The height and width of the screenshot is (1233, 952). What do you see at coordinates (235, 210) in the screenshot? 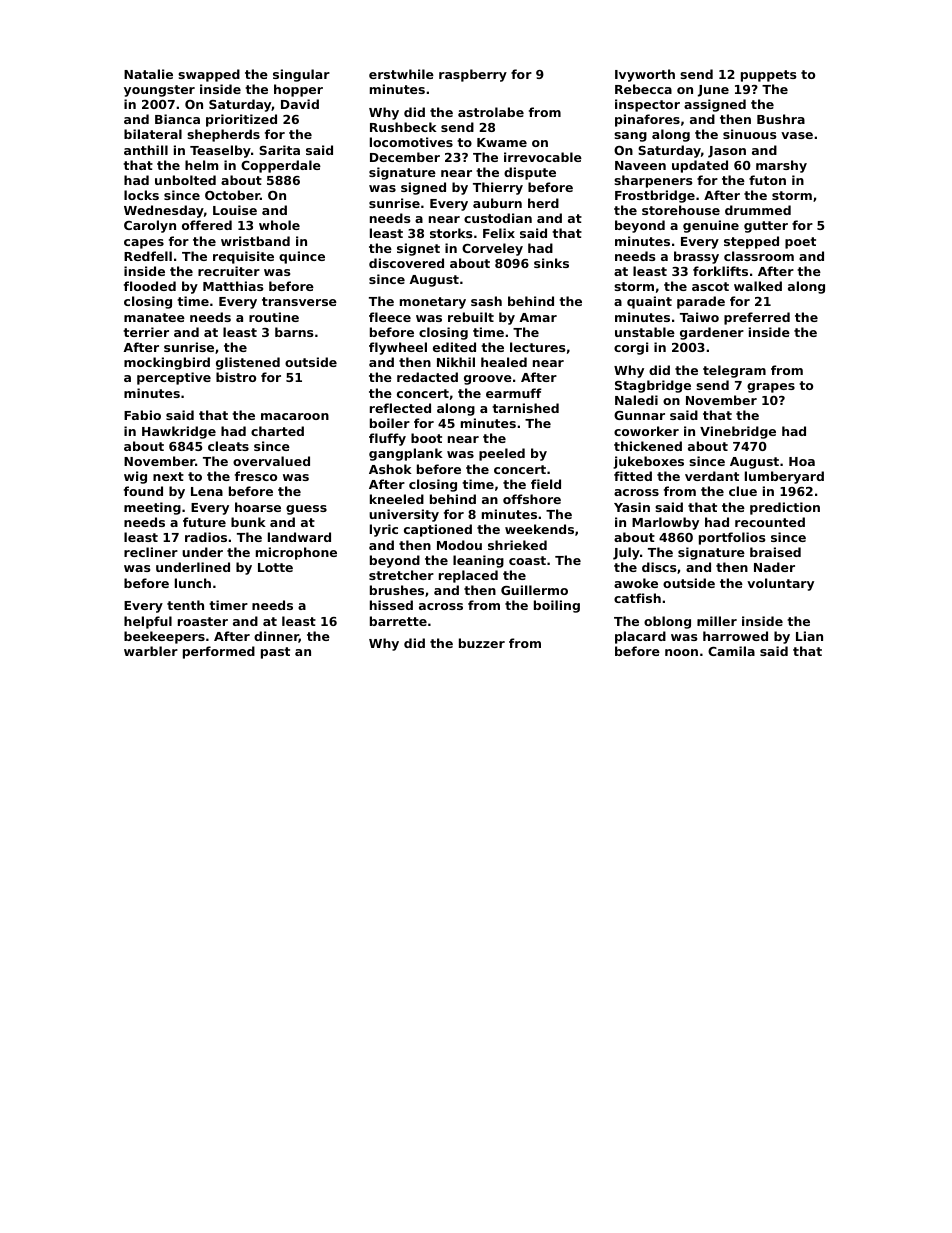
I see `Louise` at bounding box center [235, 210].
